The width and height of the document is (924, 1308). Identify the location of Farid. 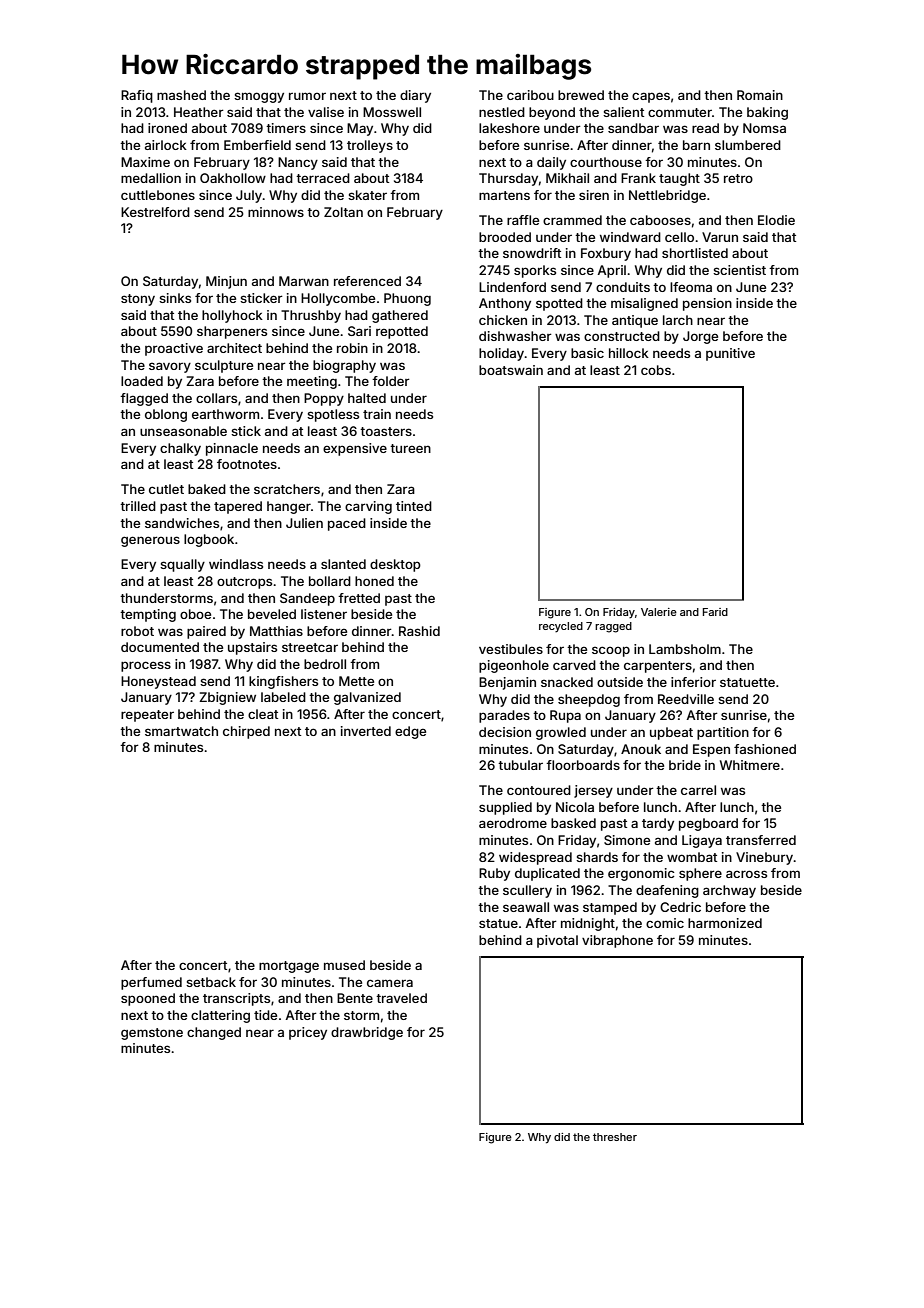
(715, 612).
